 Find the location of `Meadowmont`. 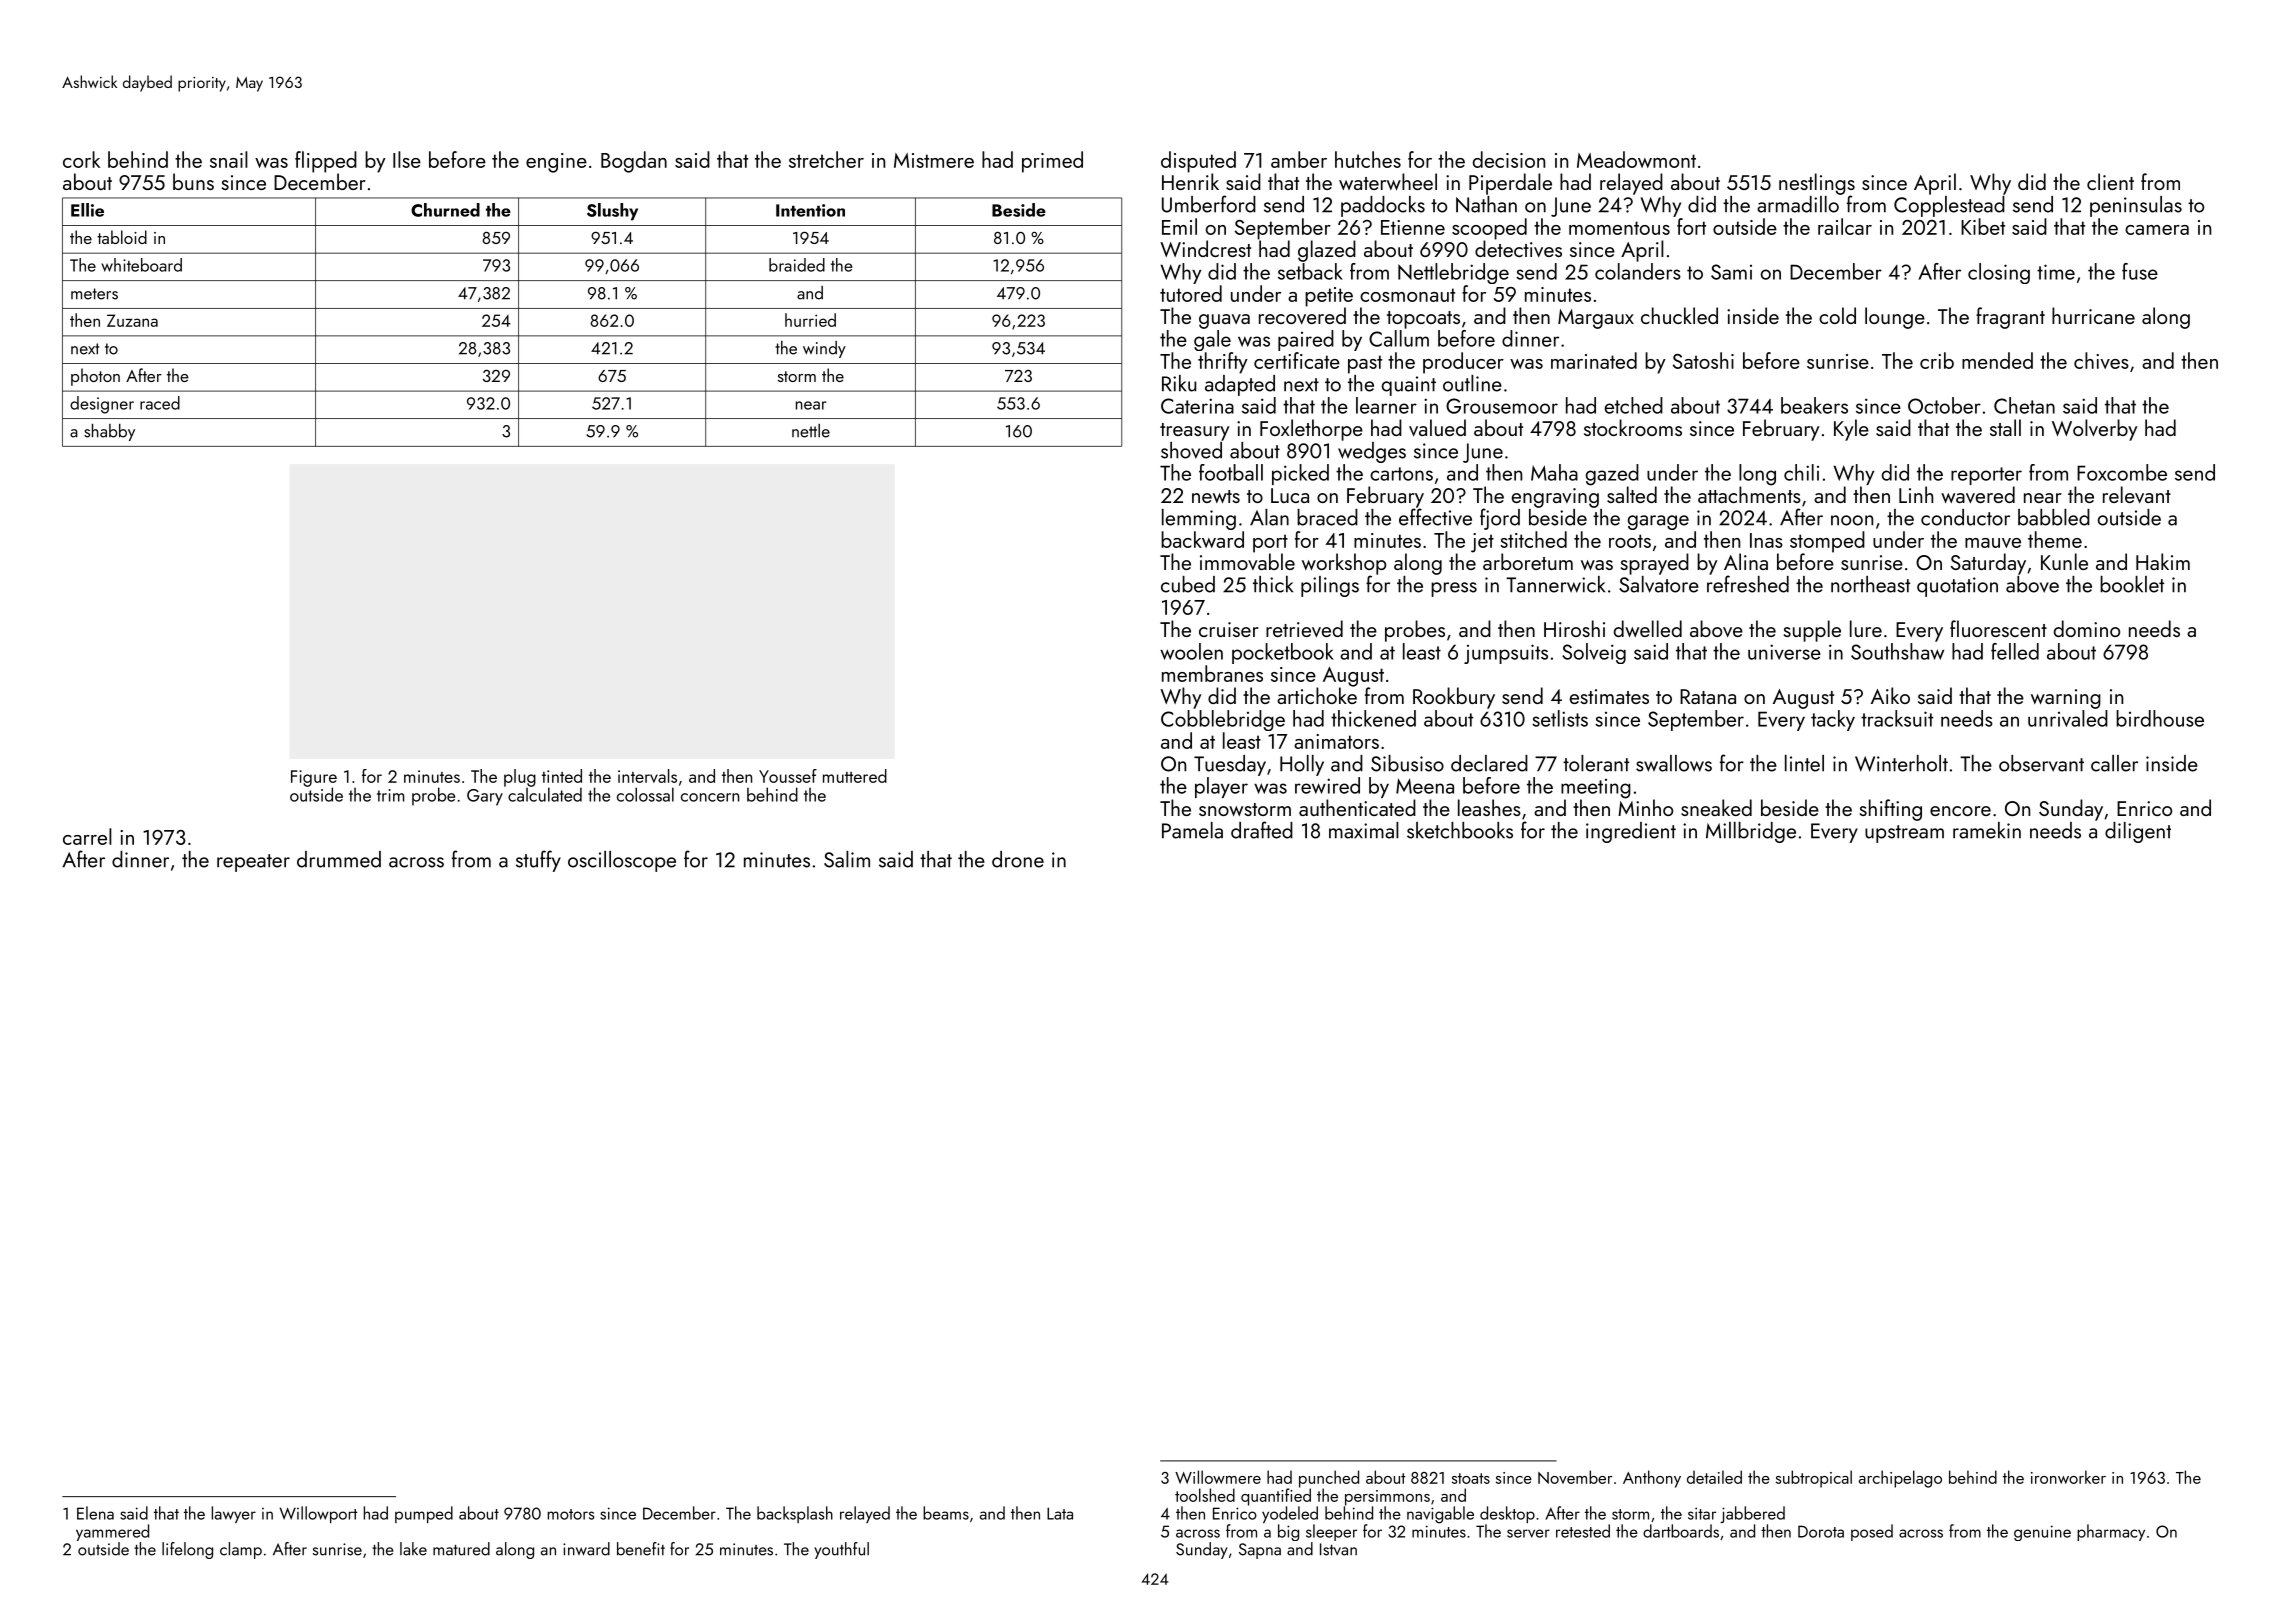

Meadowmont is located at coordinates (1636, 159).
